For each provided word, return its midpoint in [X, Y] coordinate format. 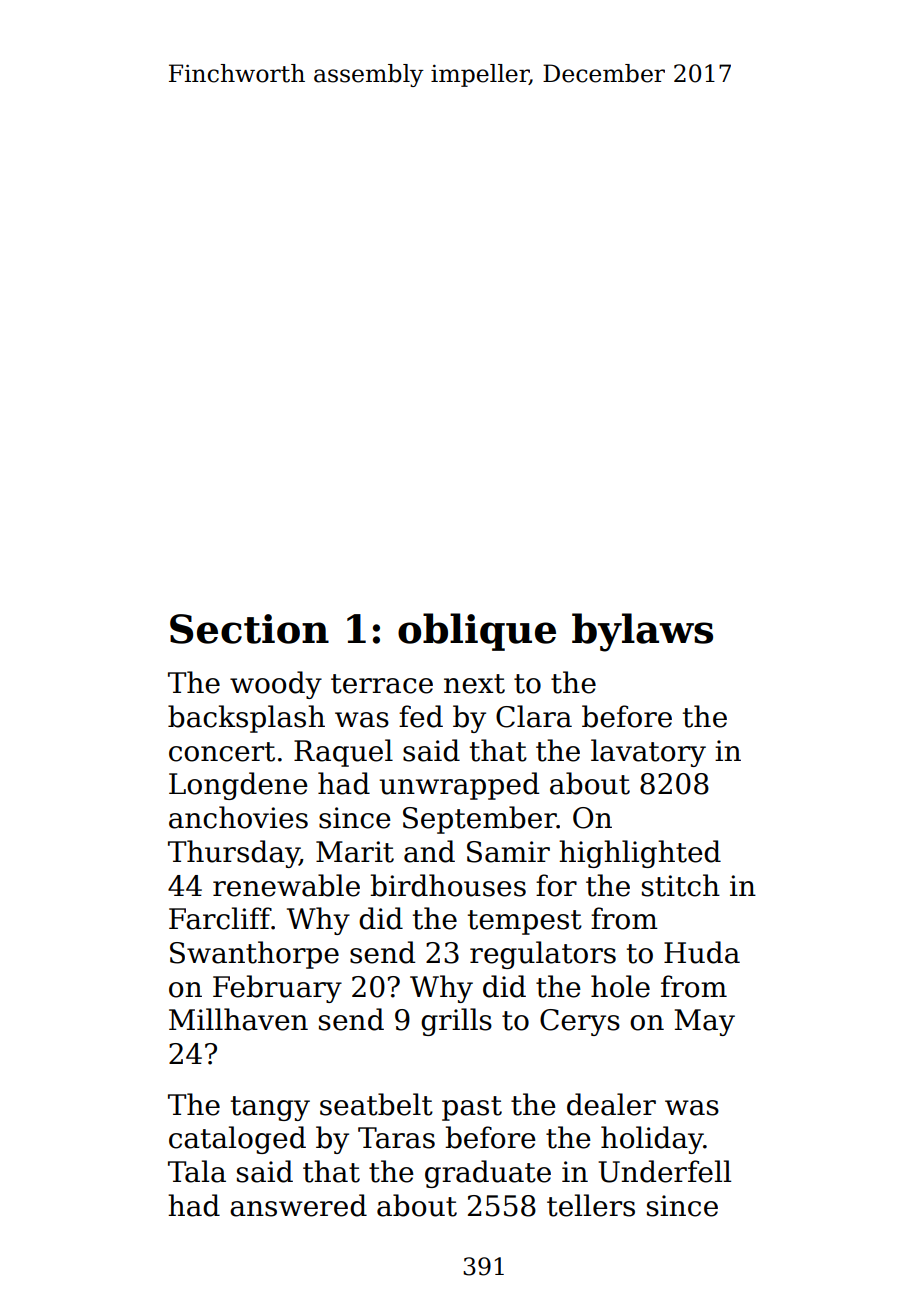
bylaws [642, 632]
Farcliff [220, 918]
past [472, 1108]
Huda [702, 952]
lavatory [648, 753]
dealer [611, 1104]
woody [276, 685]
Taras [396, 1138]
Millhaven [238, 1019]
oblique [477, 632]
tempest [525, 922]
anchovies [238, 817]
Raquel [343, 753]
